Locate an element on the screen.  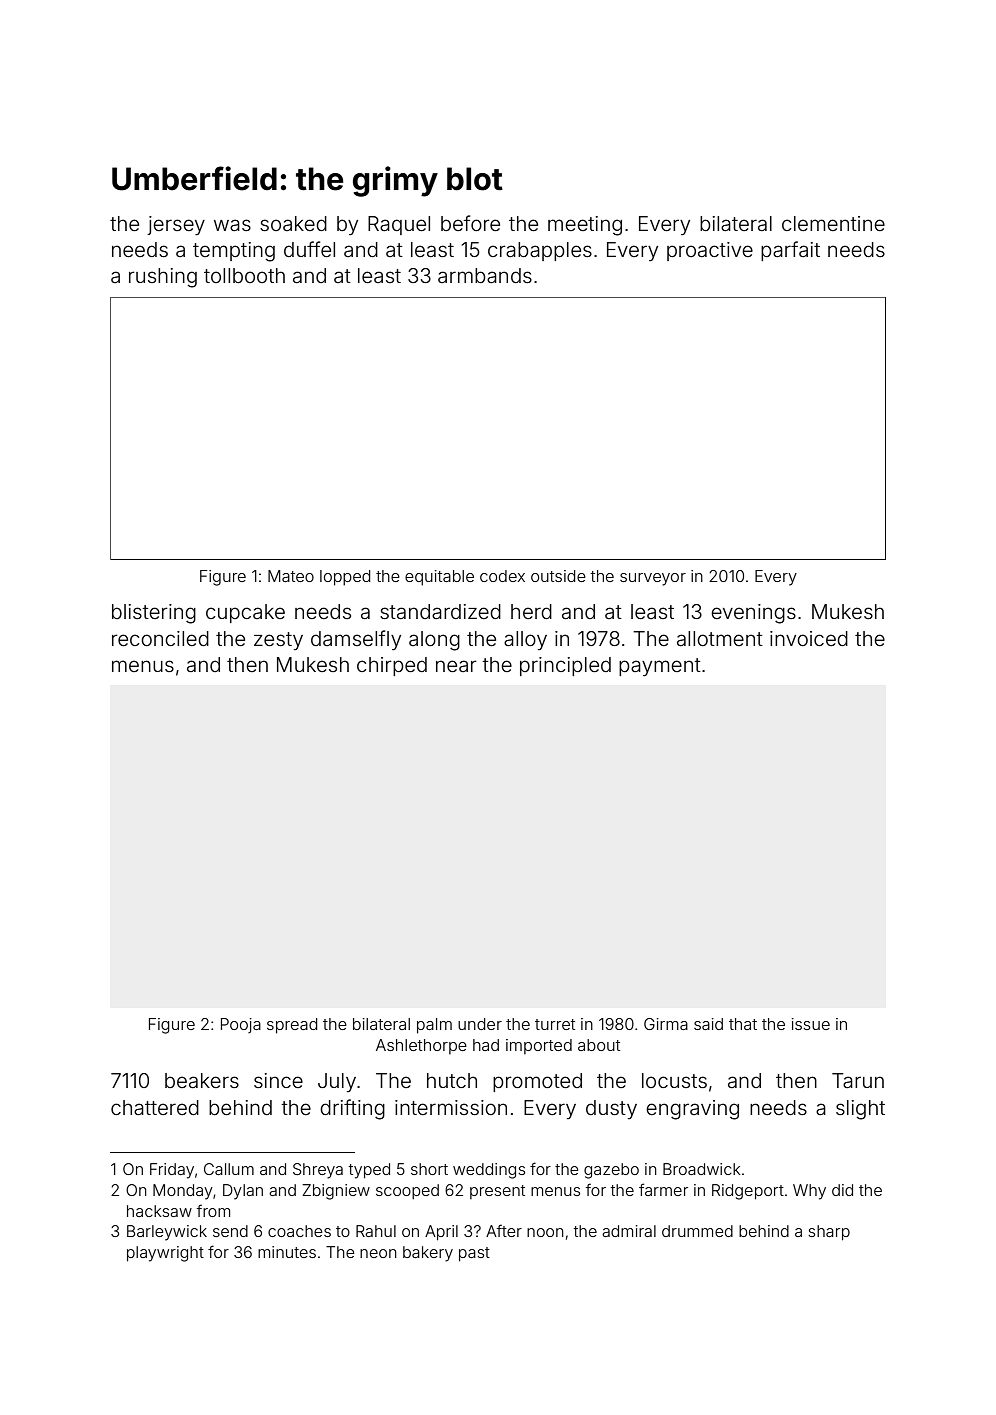
past is located at coordinates (474, 1254).
